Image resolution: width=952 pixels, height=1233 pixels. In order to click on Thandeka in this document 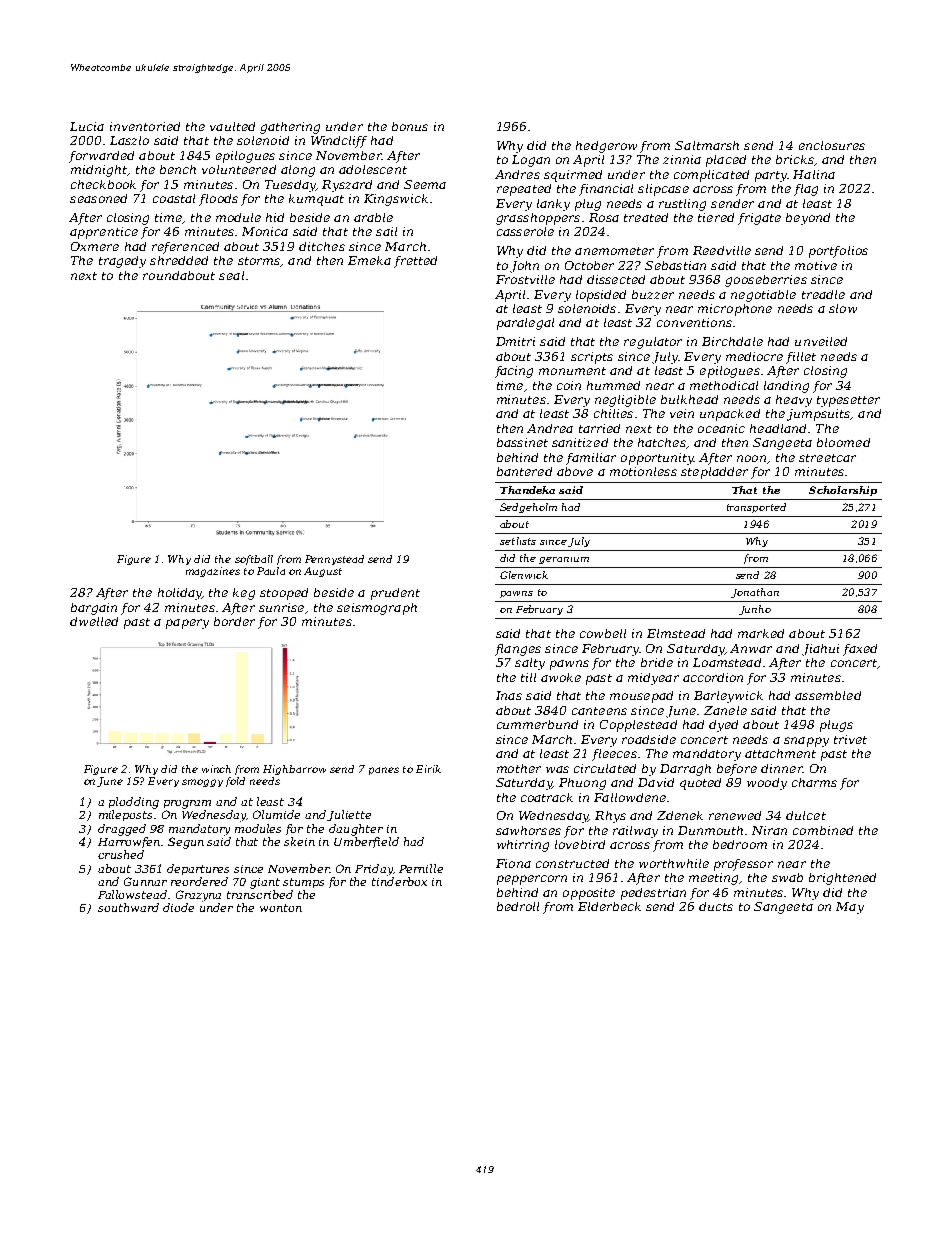, I will do `click(527, 490)`.
